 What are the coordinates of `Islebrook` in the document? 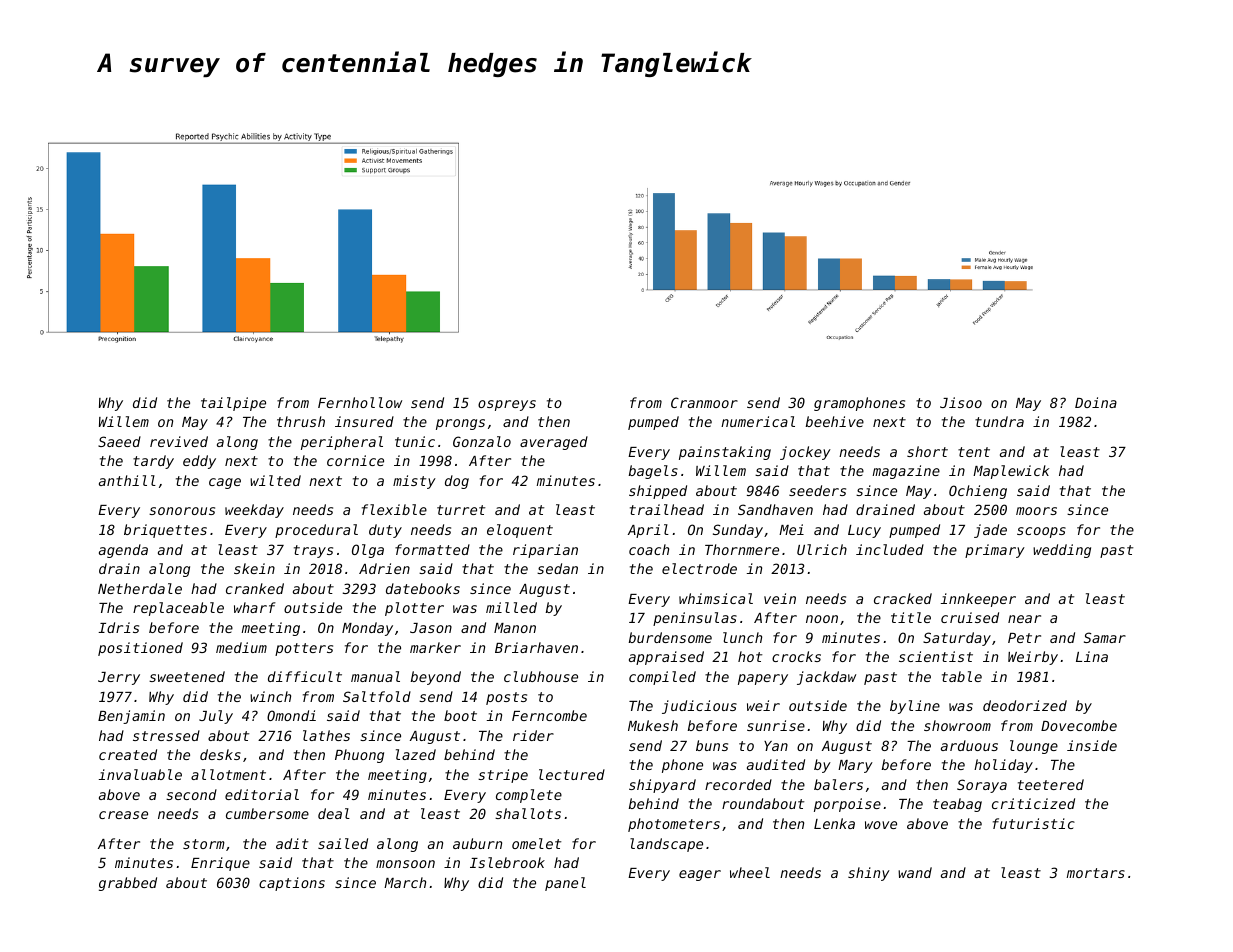 It's located at (507, 862).
